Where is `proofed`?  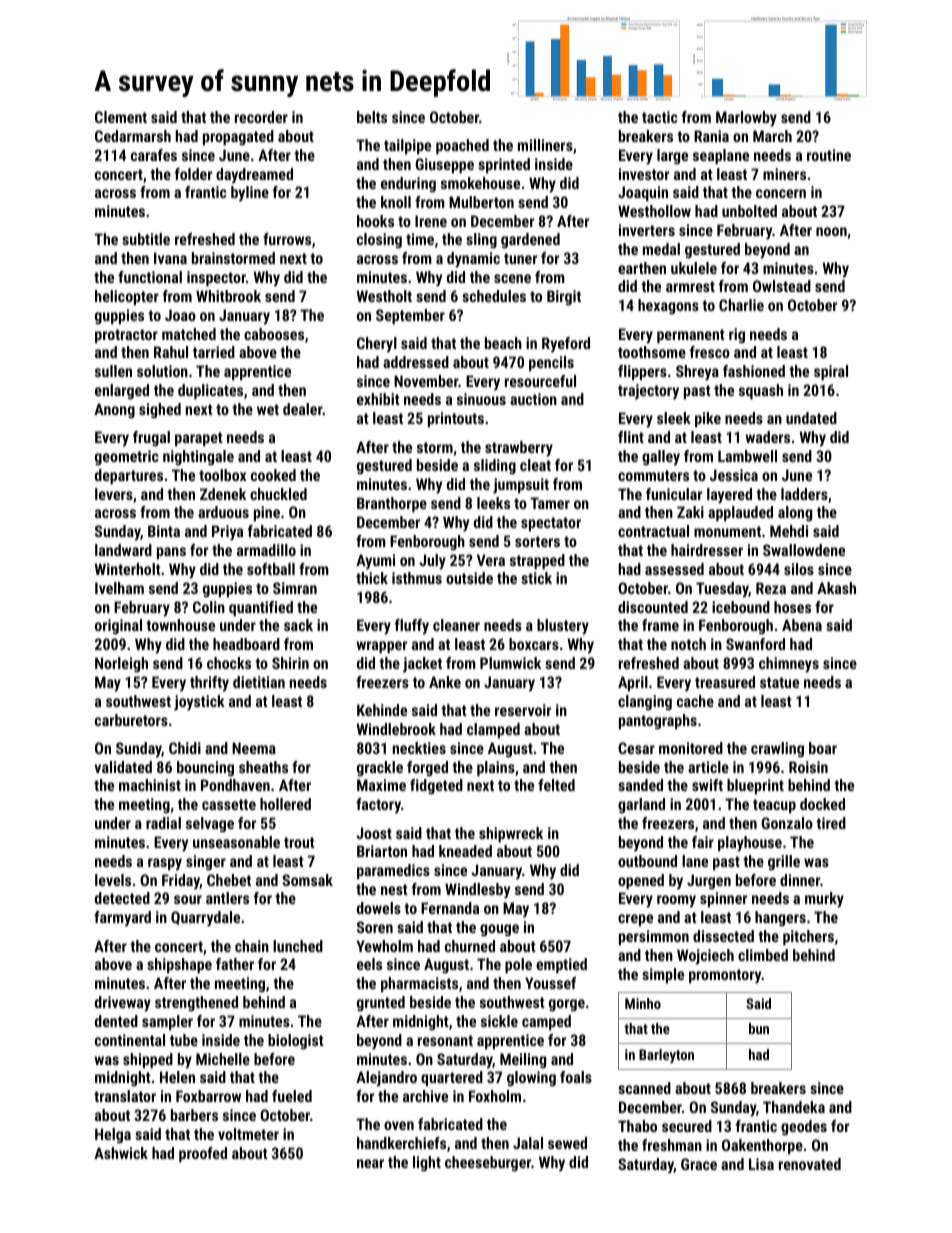 proofed is located at coordinates (203, 1154).
